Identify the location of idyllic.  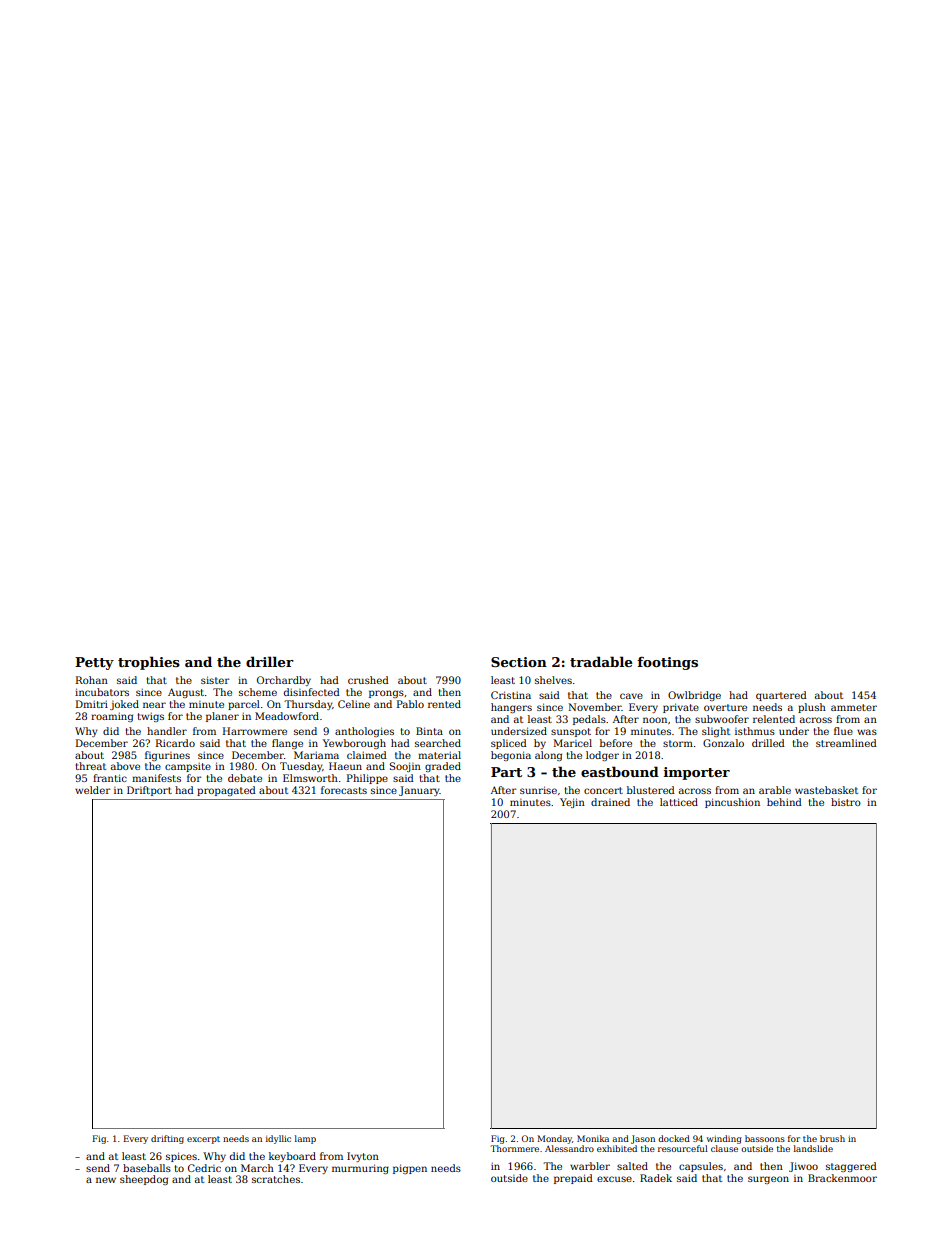
(278, 1139).
